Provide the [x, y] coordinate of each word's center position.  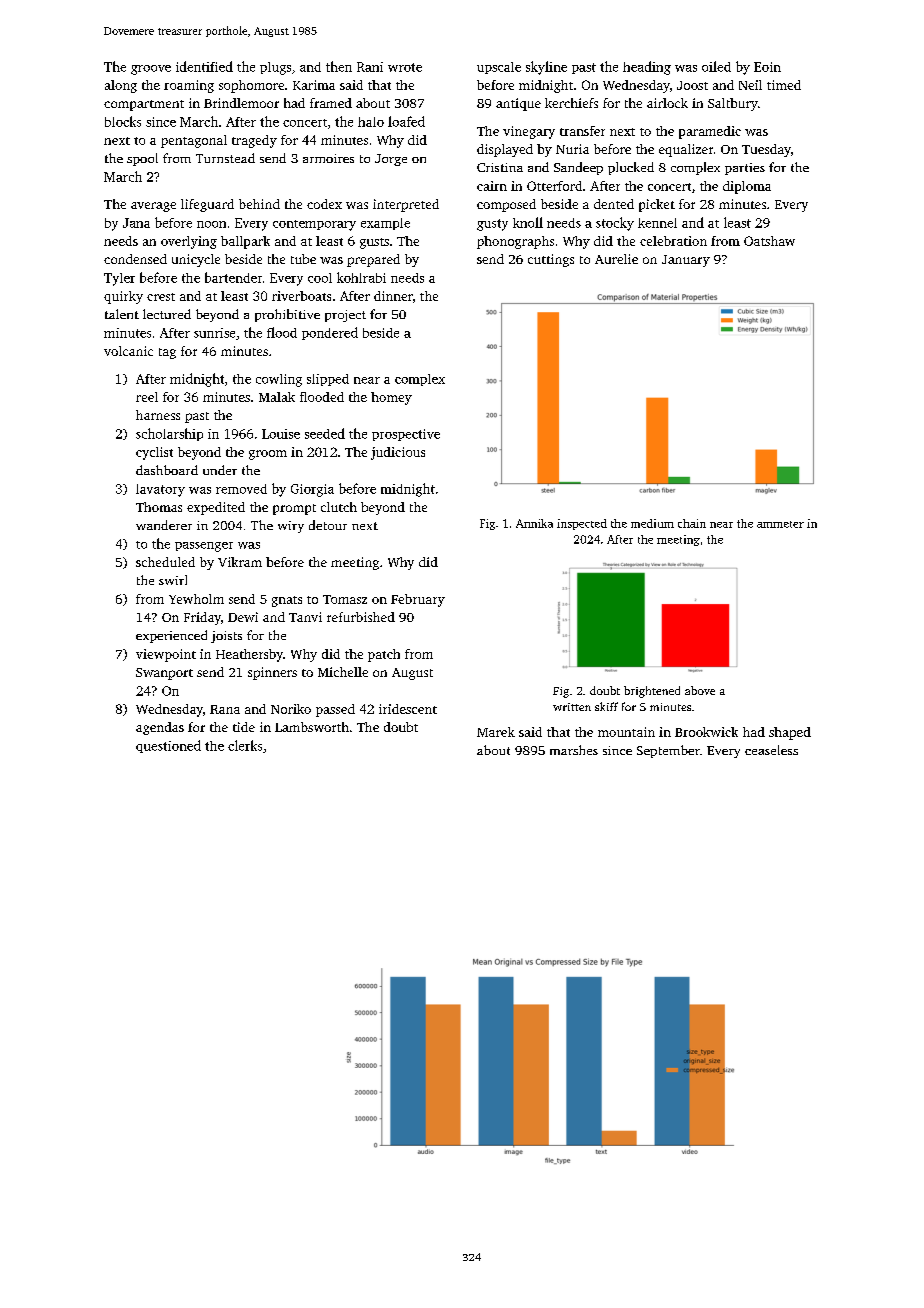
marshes [574, 750]
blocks [123, 121]
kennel [657, 223]
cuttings [551, 260]
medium [652, 523]
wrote [405, 67]
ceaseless [771, 750]
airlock [667, 103]
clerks [245, 745]
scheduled [165, 562]
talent [122, 314]
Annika [534, 523]
